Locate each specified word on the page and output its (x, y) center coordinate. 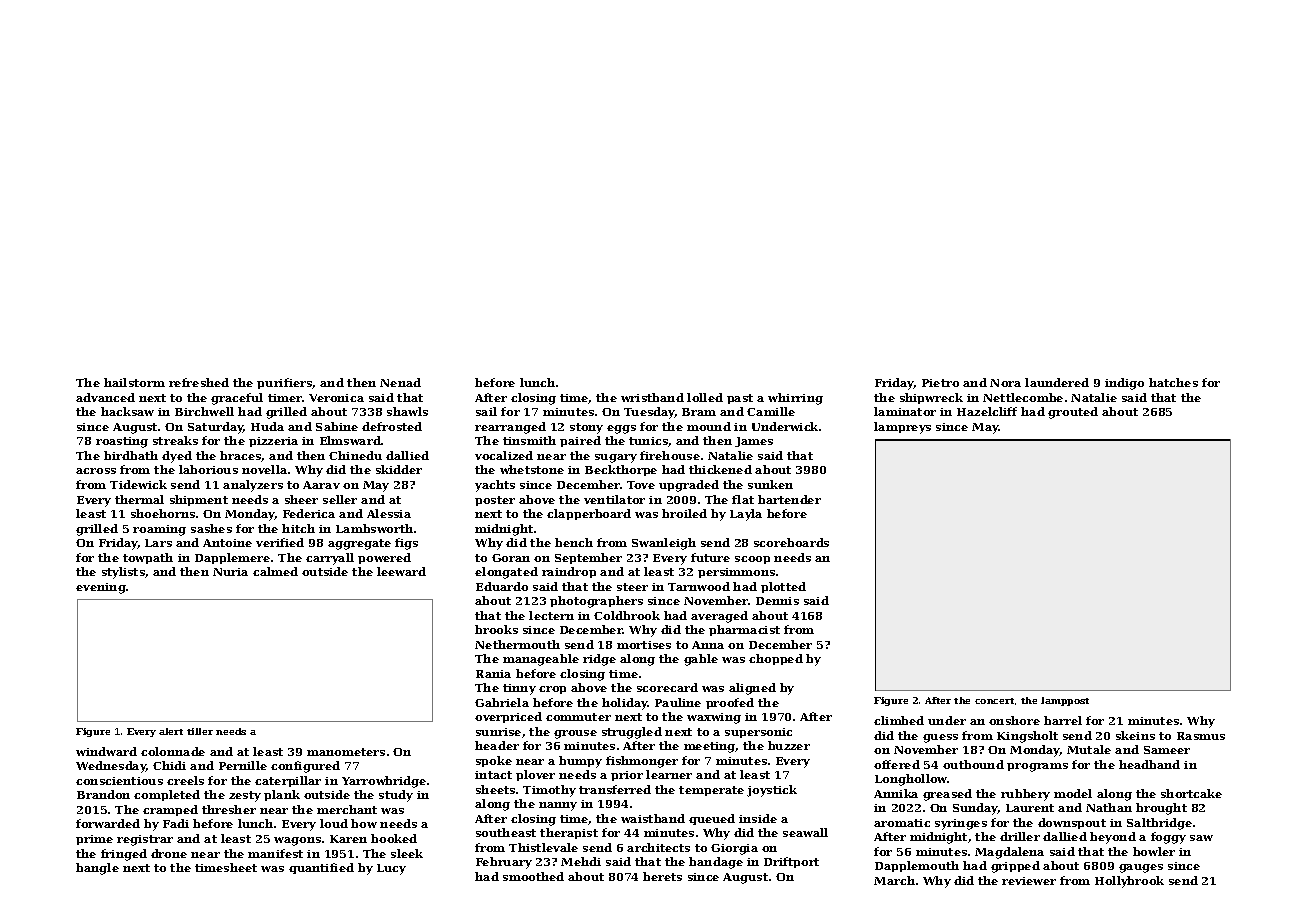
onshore (1014, 720)
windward (106, 751)
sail (486, 411)
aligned (752, 689)
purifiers (285, 383)
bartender (789, 499)
